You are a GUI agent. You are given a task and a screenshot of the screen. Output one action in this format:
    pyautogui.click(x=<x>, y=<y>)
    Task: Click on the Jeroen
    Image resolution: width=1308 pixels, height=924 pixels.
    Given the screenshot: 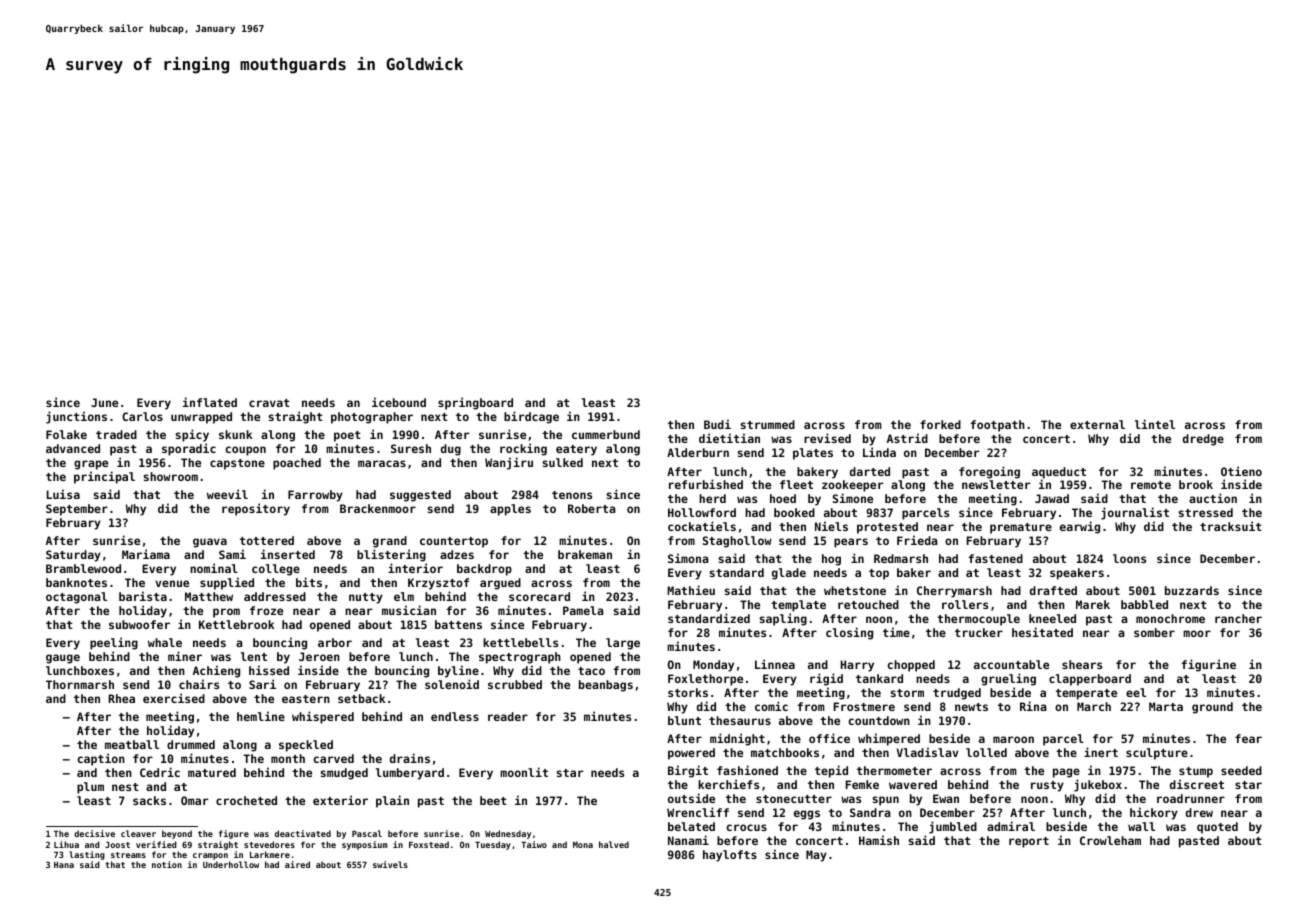 What is the action you would take?
    pyautogui.click(x=319, y=656)
